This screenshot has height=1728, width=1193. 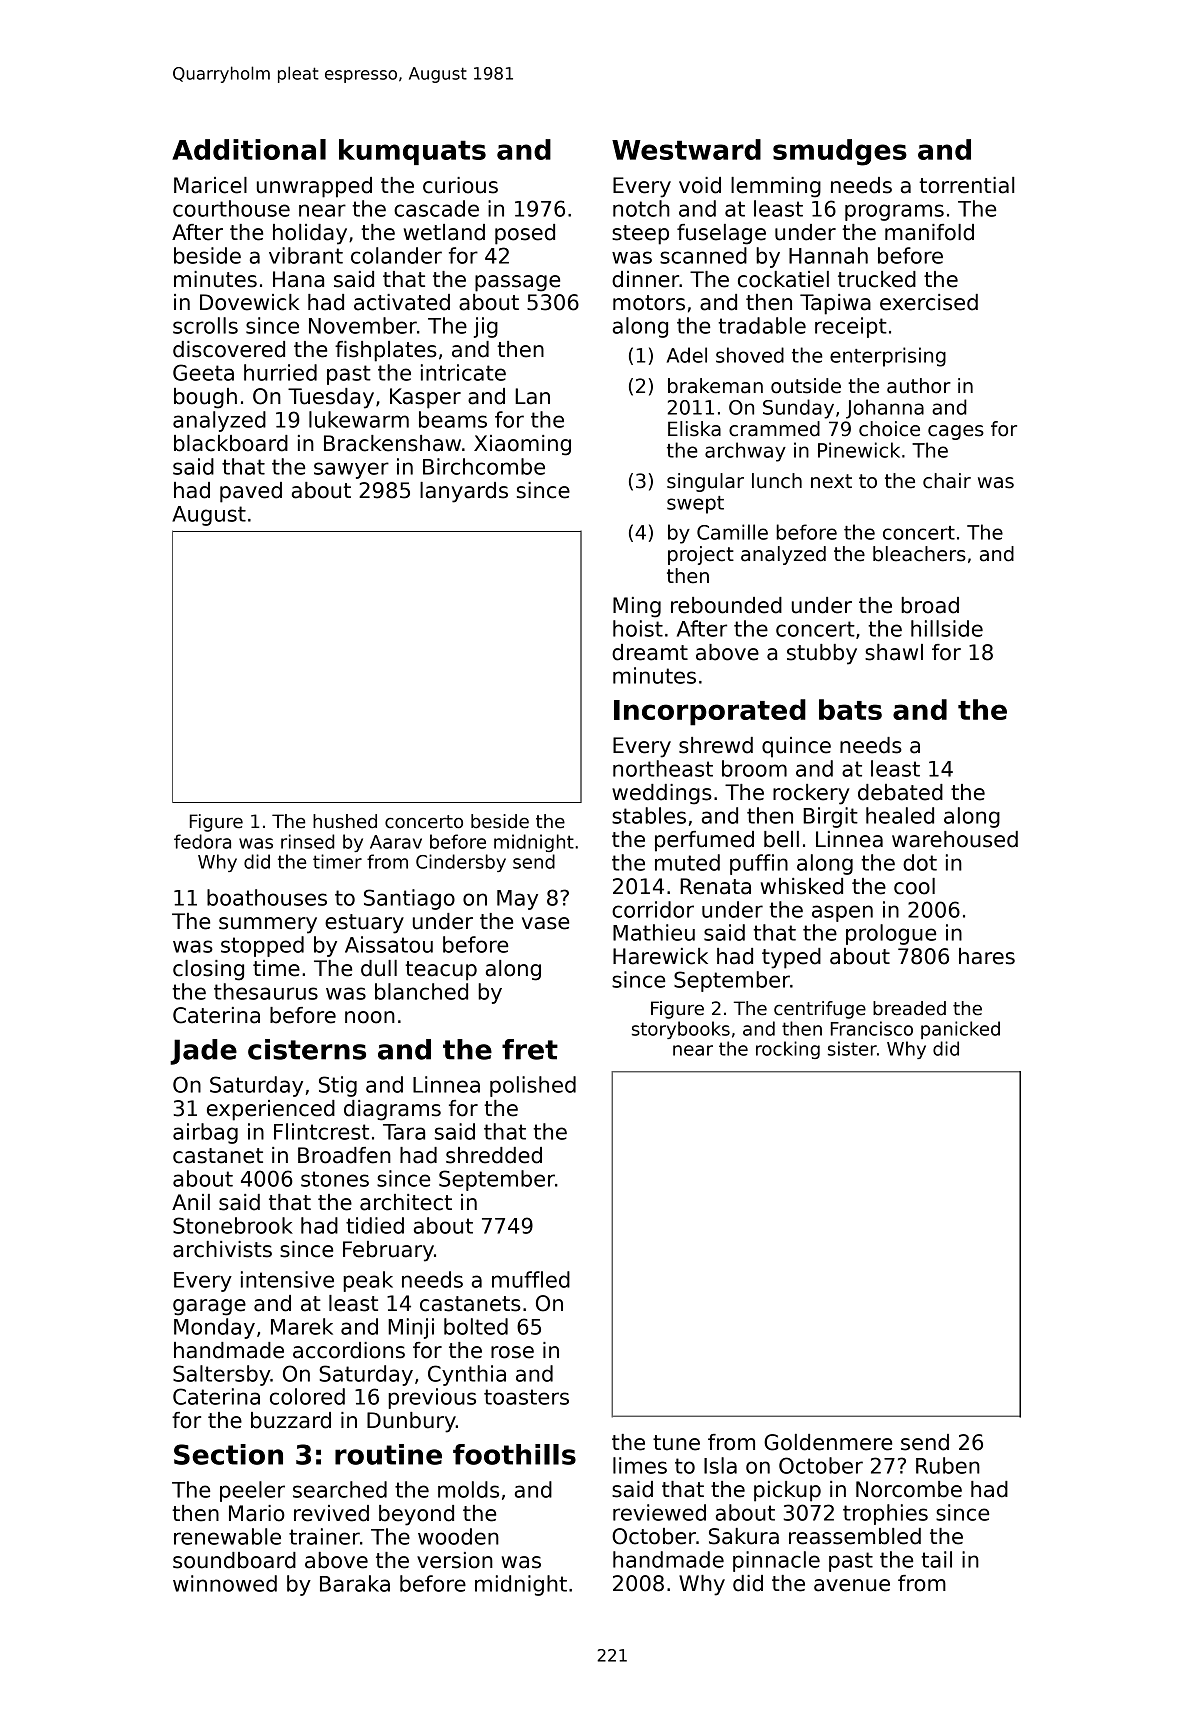 What do you see at coordinates (271, 1110) in the screenshot?
I see `experienced` at bounding box center [271, 1110].
